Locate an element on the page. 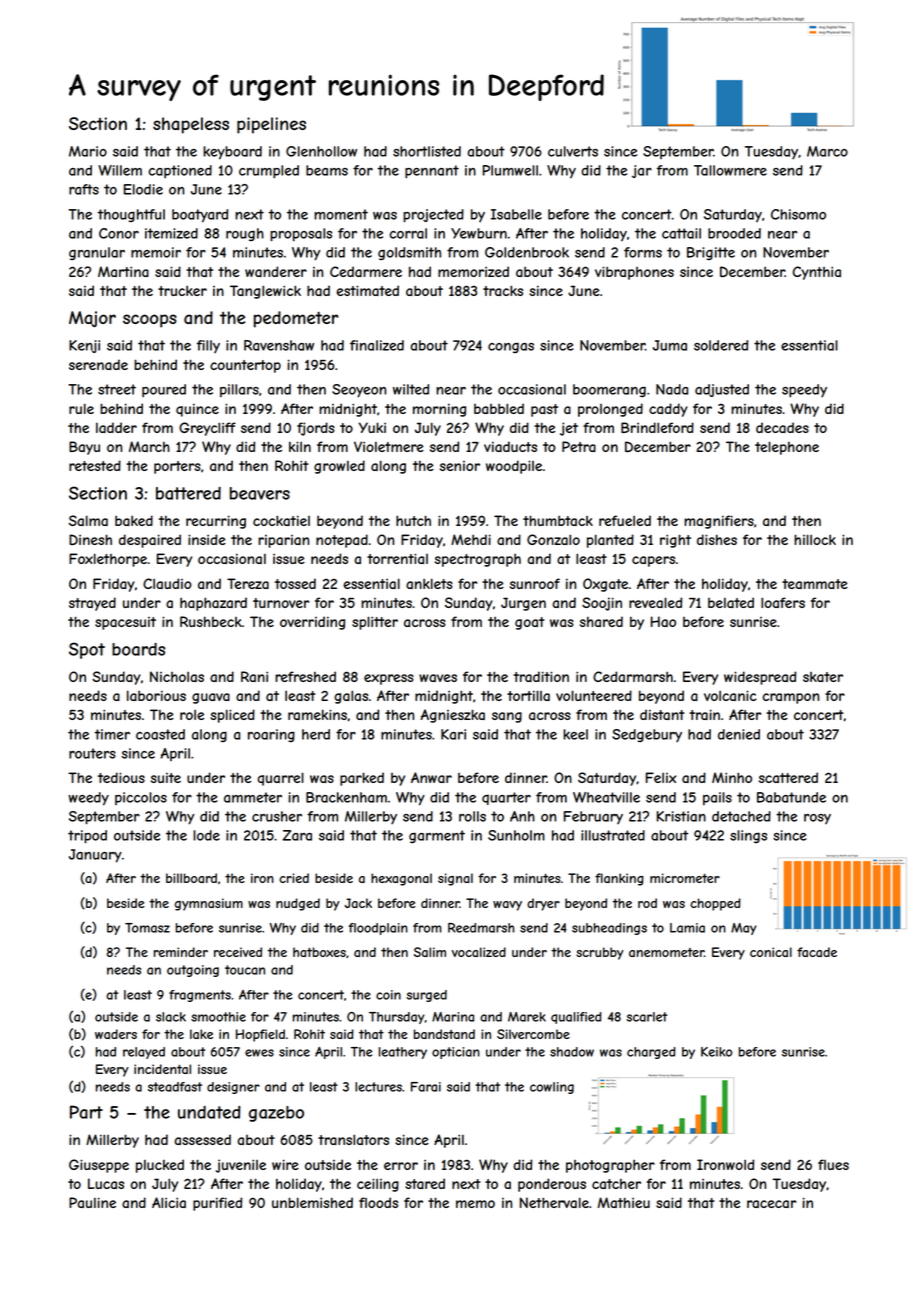 The height and width of the image is (1308, 924). role is located at coordinates (192, 715).
